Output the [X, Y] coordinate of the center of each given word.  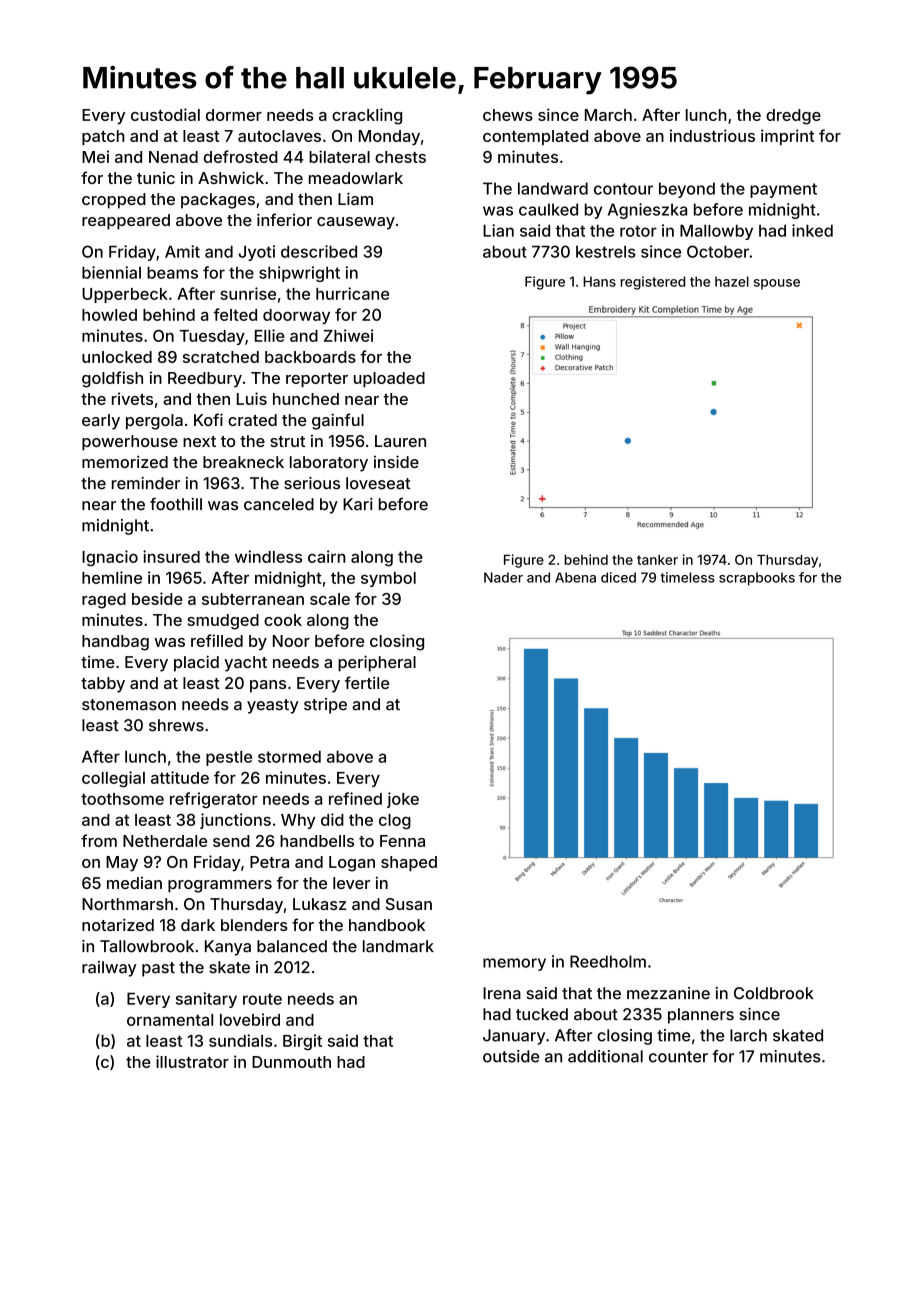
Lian [498, 230]
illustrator [192, 1061]
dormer [234, 115]
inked [812, 230]
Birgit [302, 1042]
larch [748, 1035]
